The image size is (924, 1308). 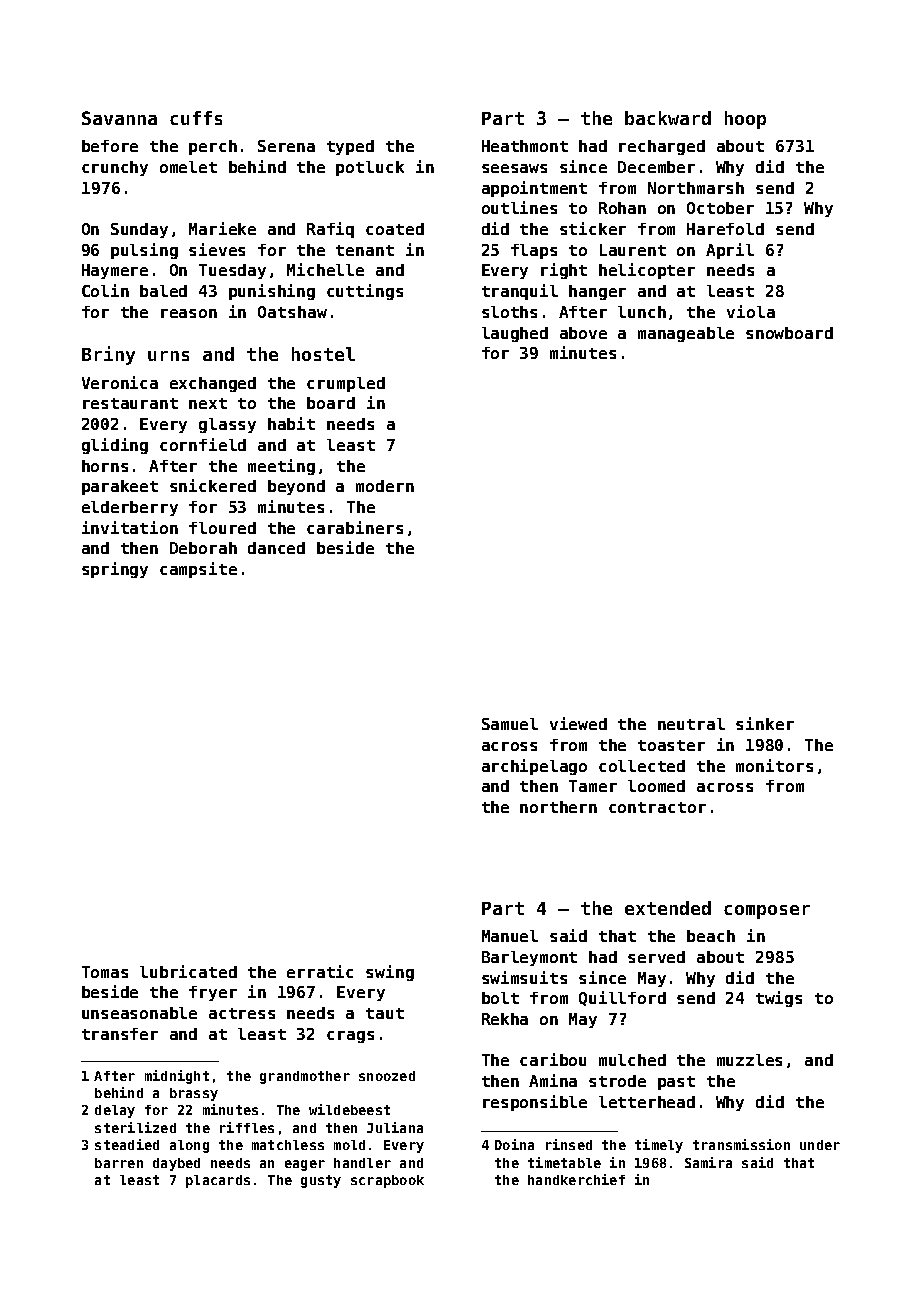 I want to click on crunchy, so click(x=115, y=168).
